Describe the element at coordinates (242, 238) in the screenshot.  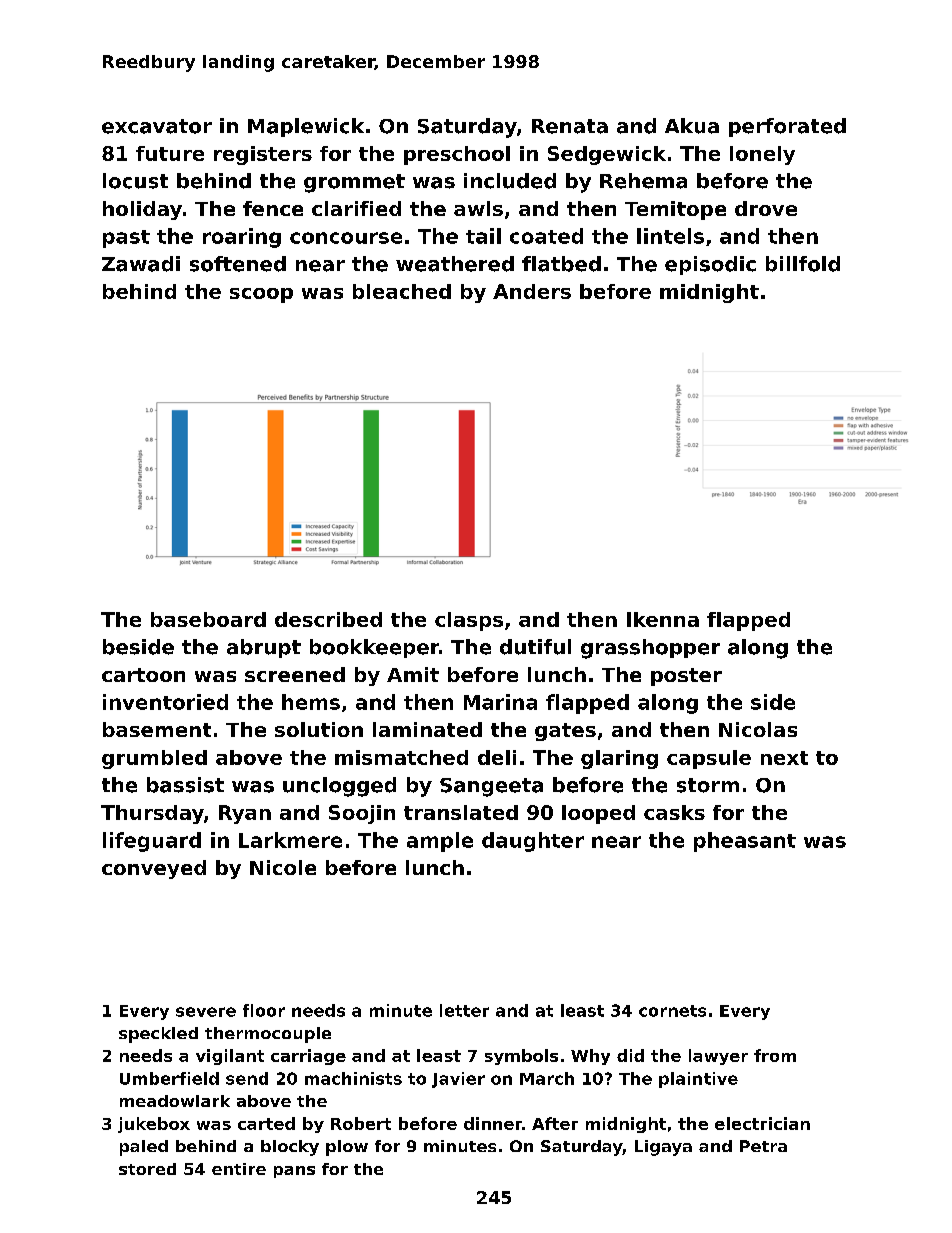
I see `roaring` at that location.
